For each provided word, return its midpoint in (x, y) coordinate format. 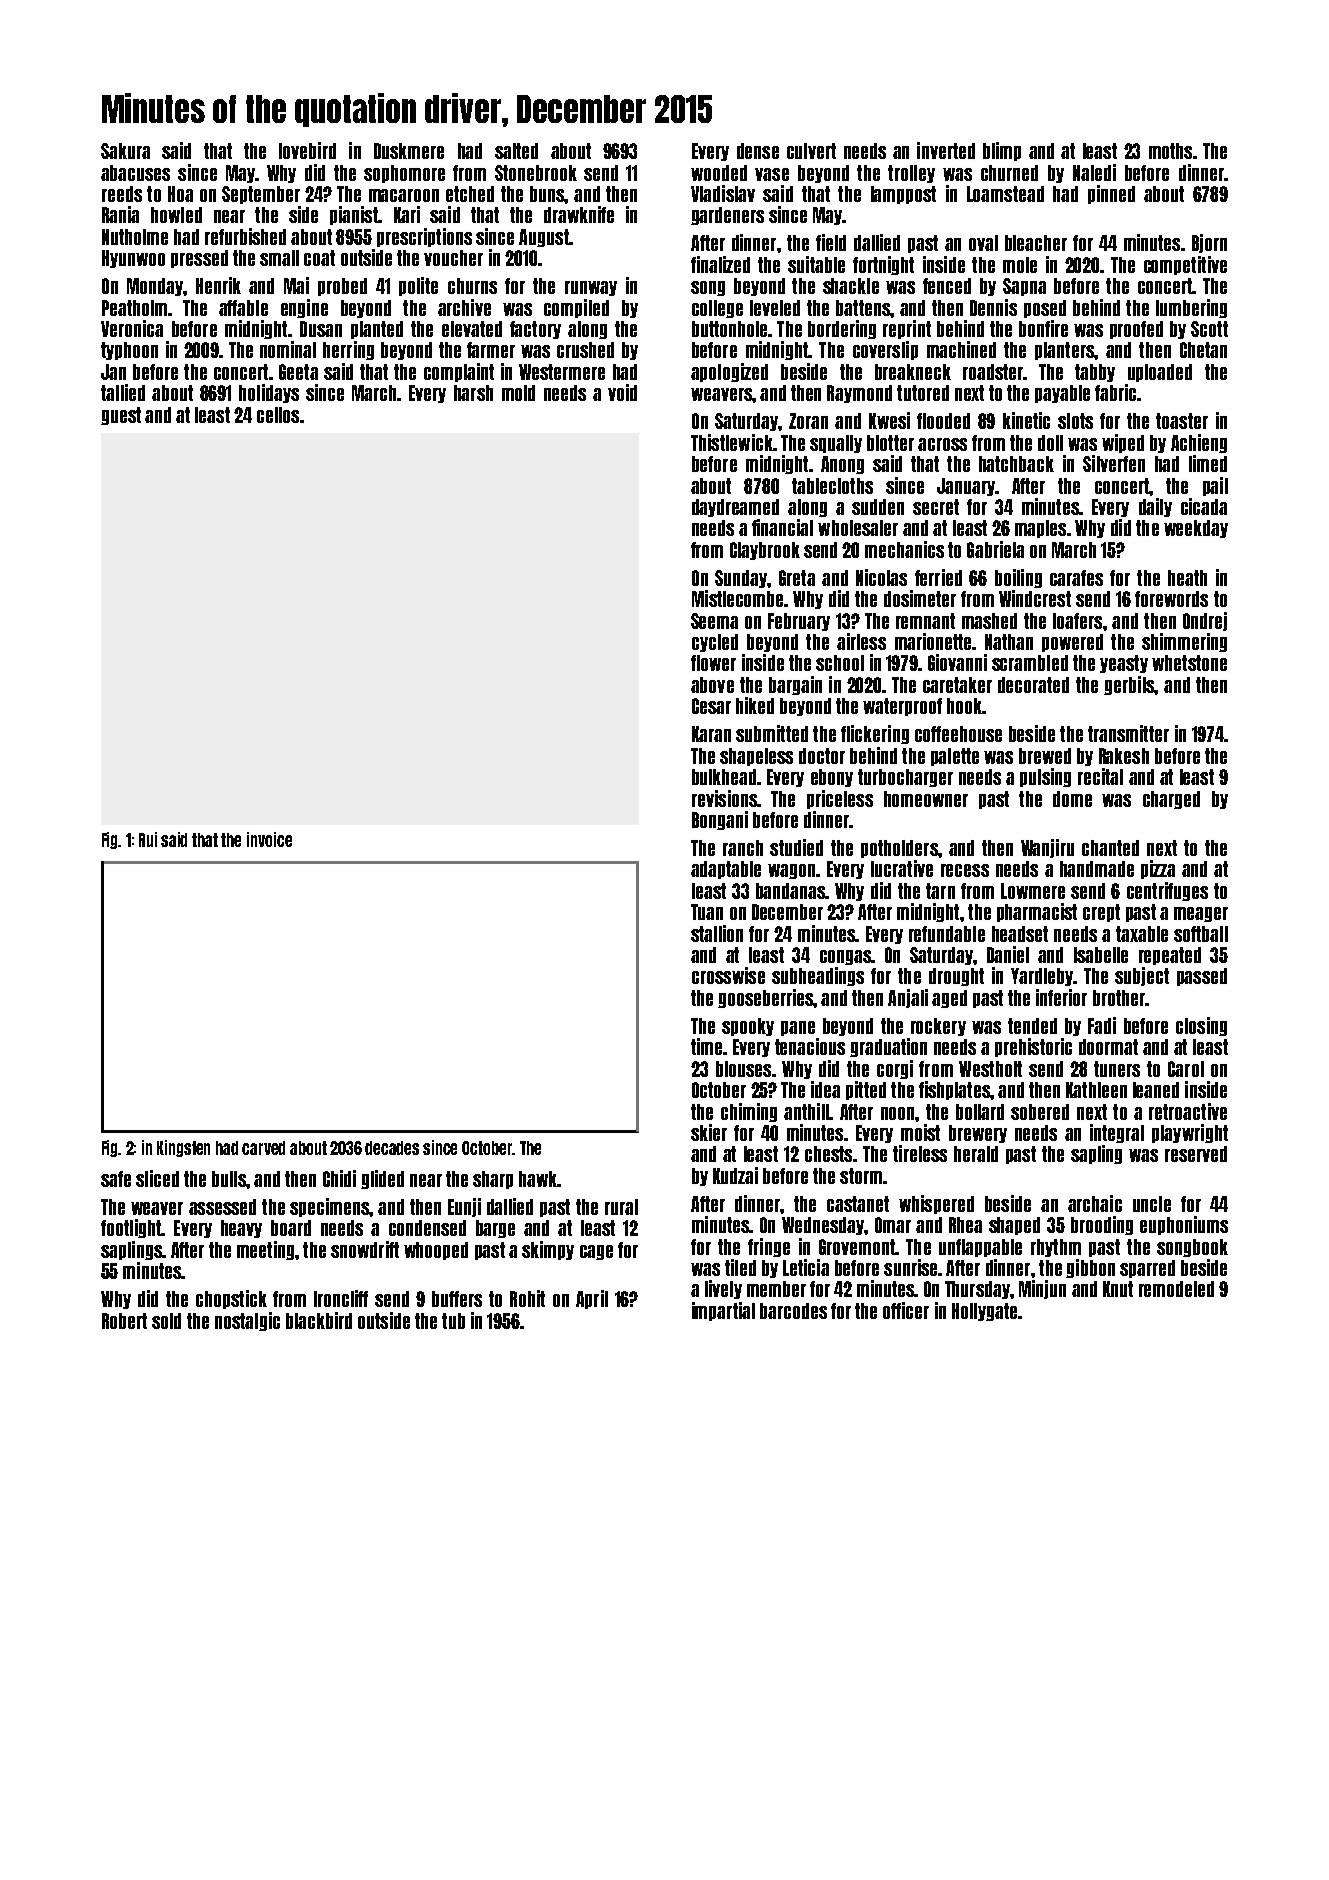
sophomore (404, 174)
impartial (723, 1311)
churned (1009, 173)
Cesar (711, 706)
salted (516, 151)
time (706, 1046)
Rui (148, 839)
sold (166, 1321)
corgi (895, 1069)
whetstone (1189, 663)
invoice (269, 839)
